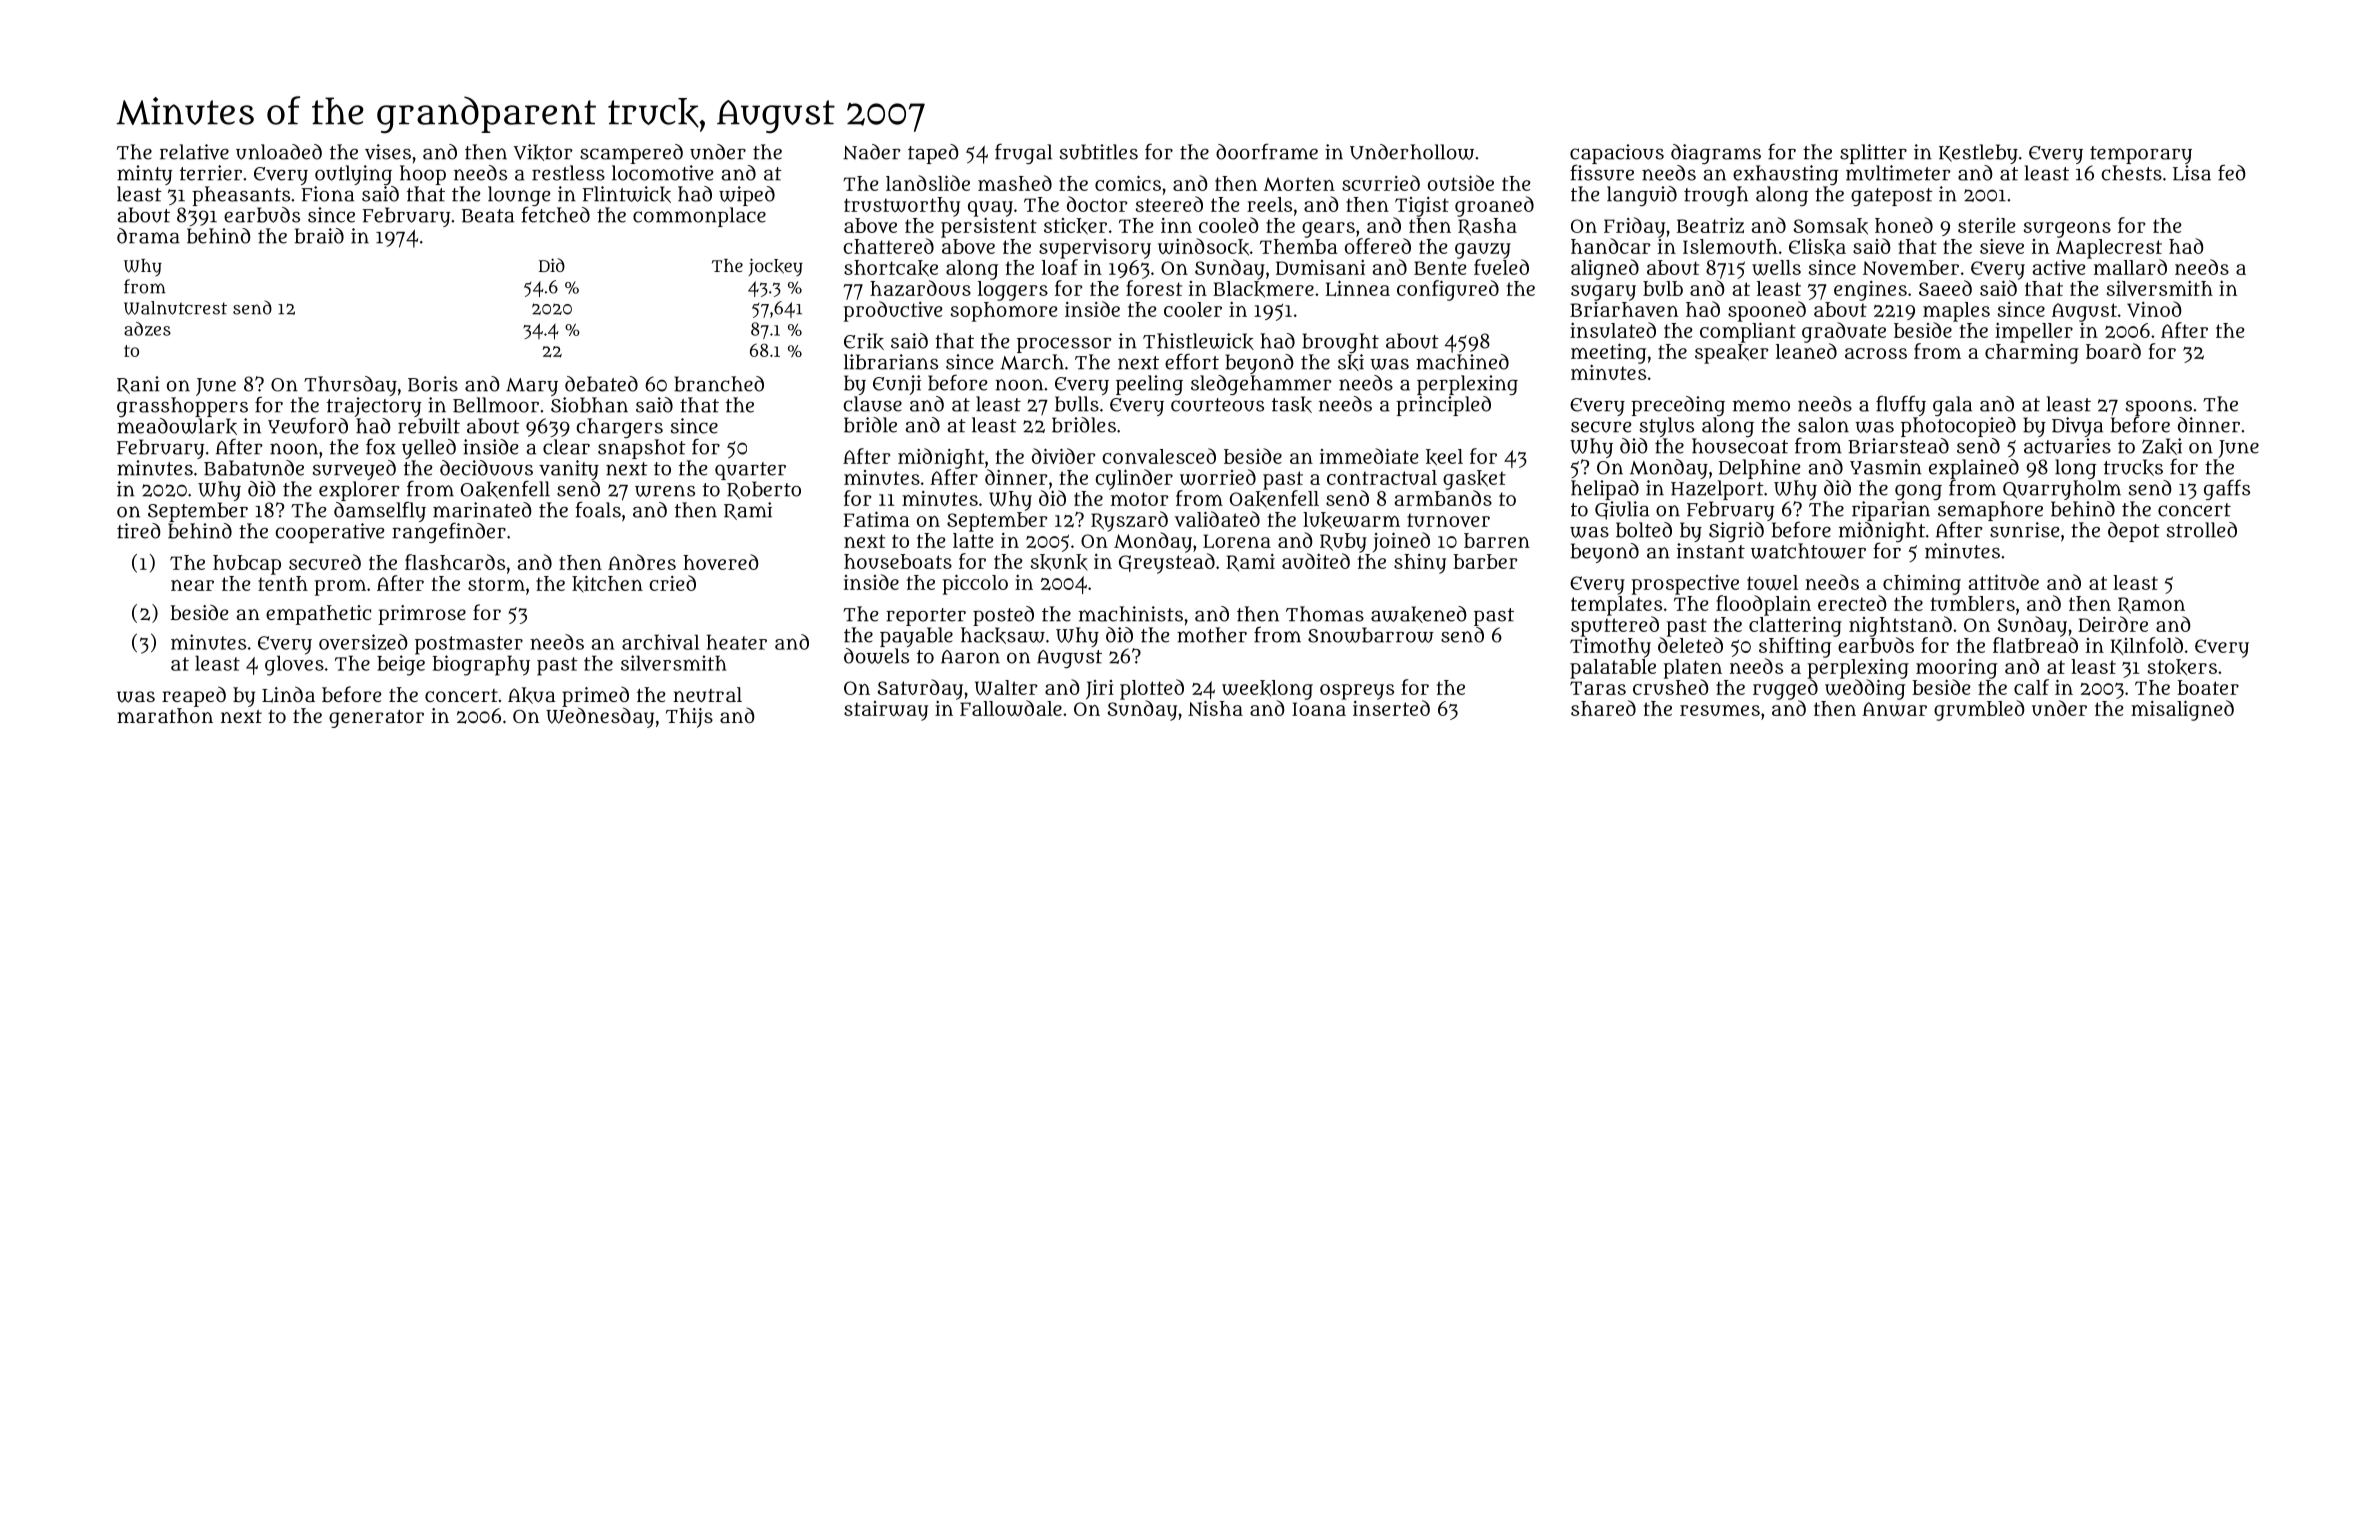 Image resolution: width=2380 pixels, height=1540 pixels. What do you see at coordinates (254, 468) in the page?
I see `Babatunde` at bounding box center [254, 468].
